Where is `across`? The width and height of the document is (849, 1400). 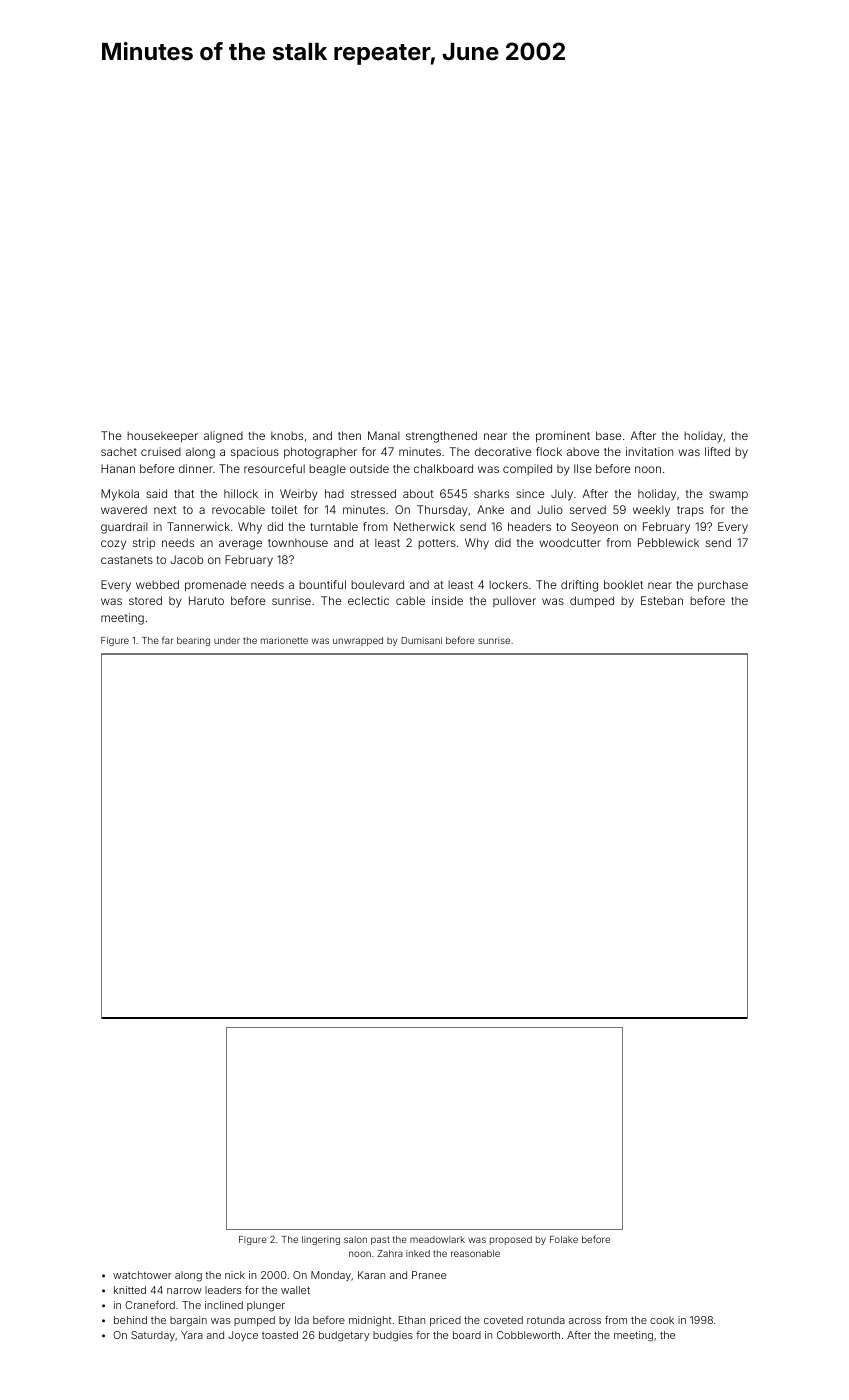 across is located at coordinates (585, 1321).
